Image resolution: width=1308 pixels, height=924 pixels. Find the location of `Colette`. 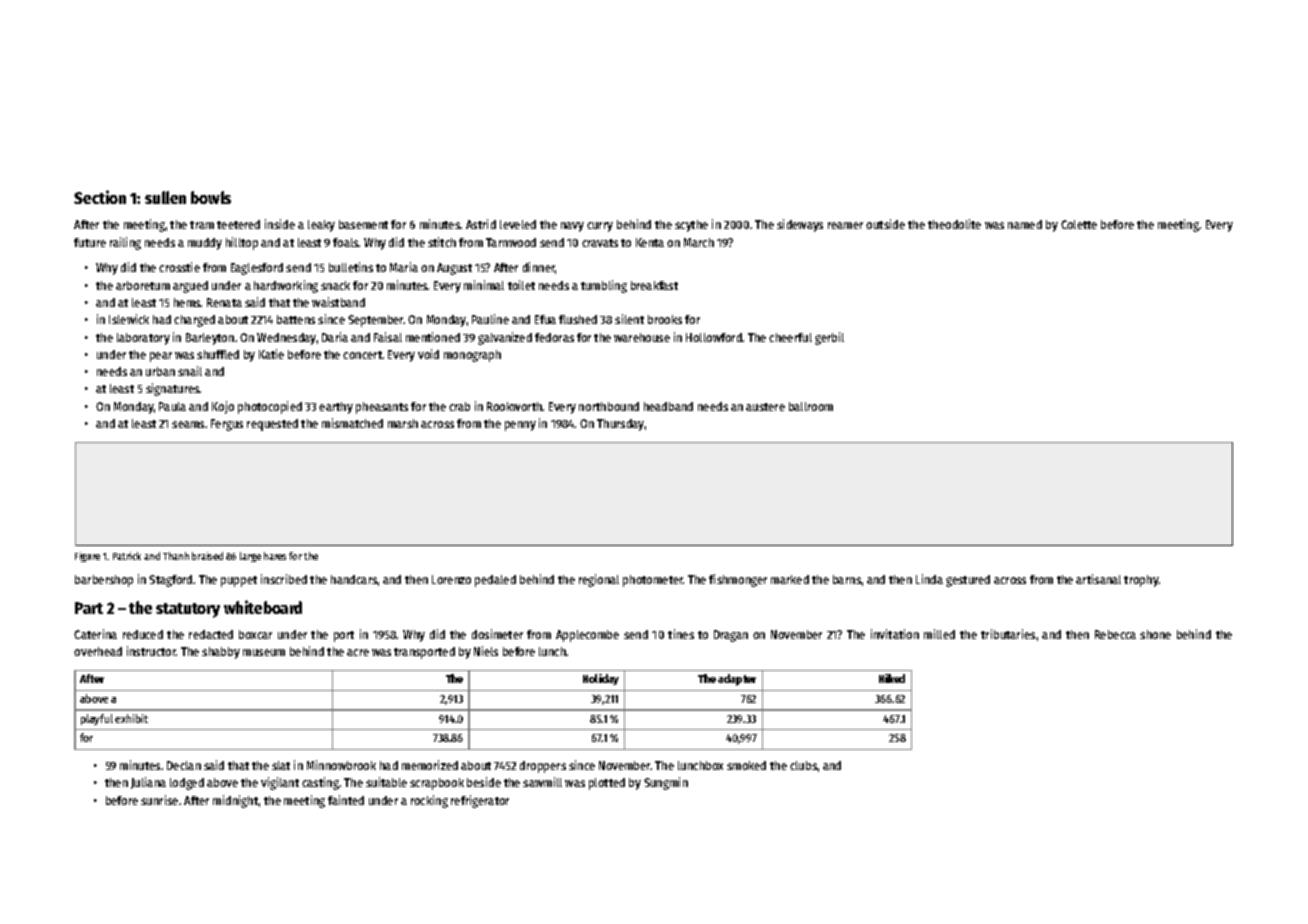

Colette is located at coordinates (1079, 224).
